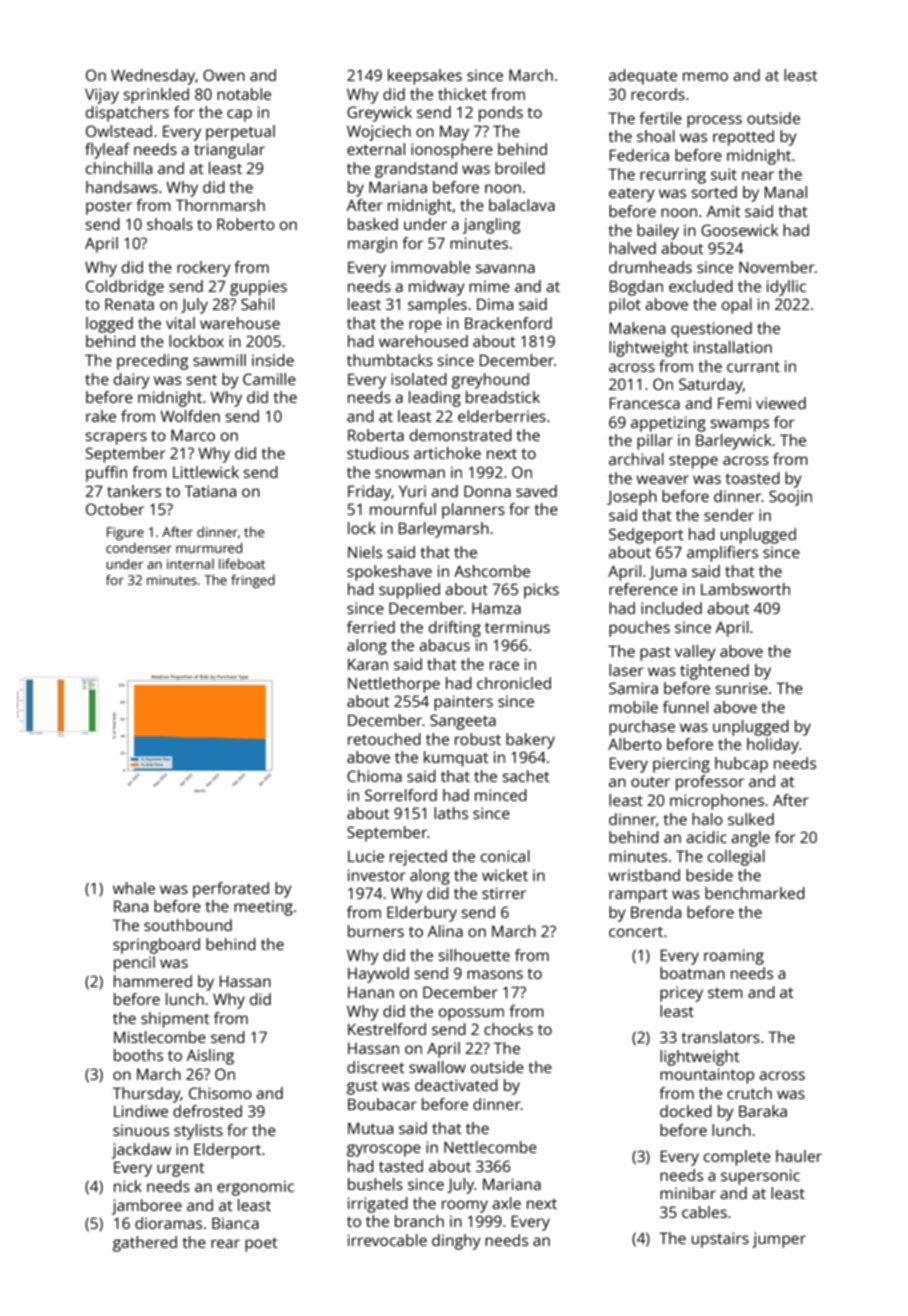 The width and height of the screenshot is (908, 1316). I want to click on logged, so click(109, 325).
